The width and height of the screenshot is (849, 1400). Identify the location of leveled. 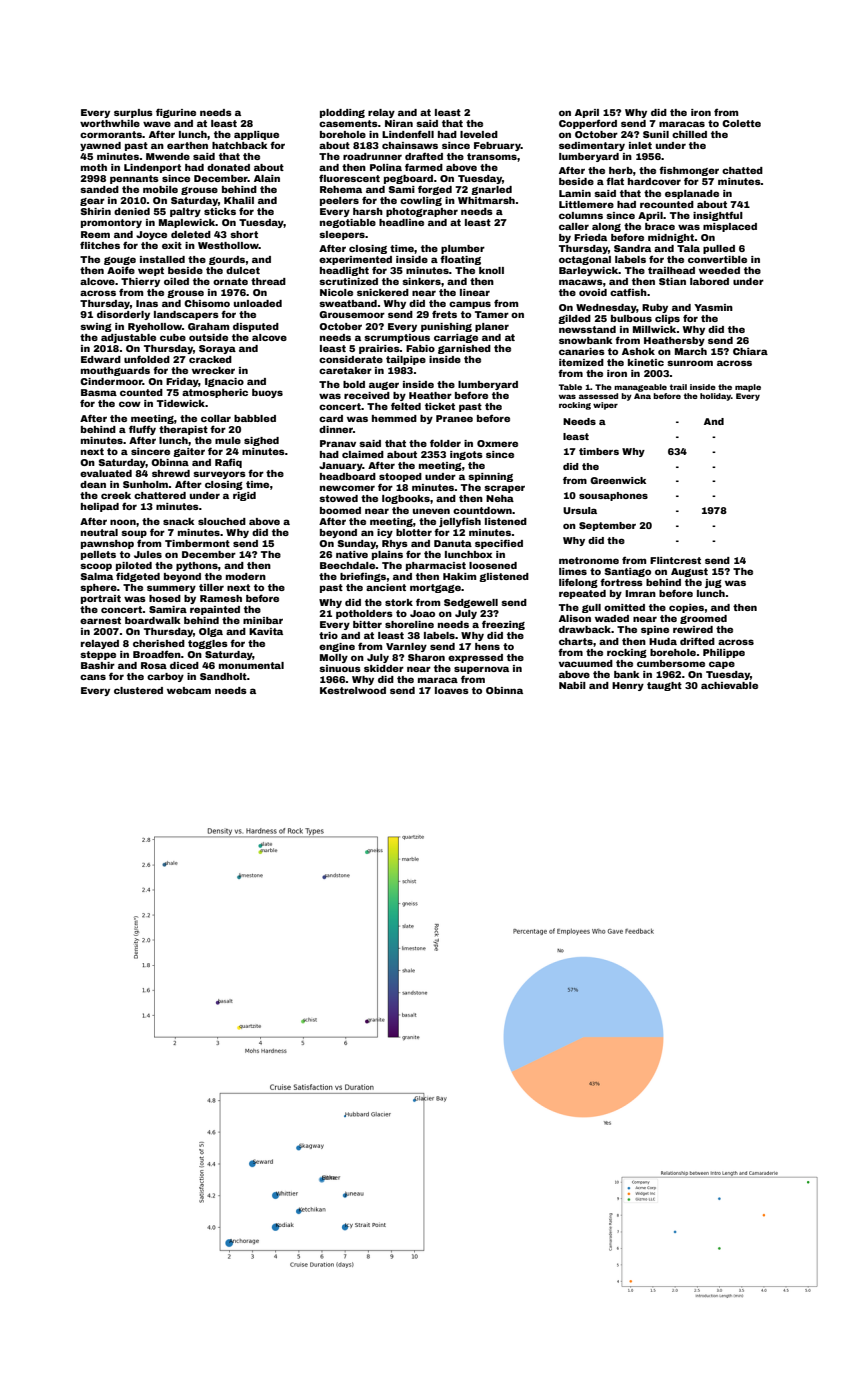
(479, 134).
